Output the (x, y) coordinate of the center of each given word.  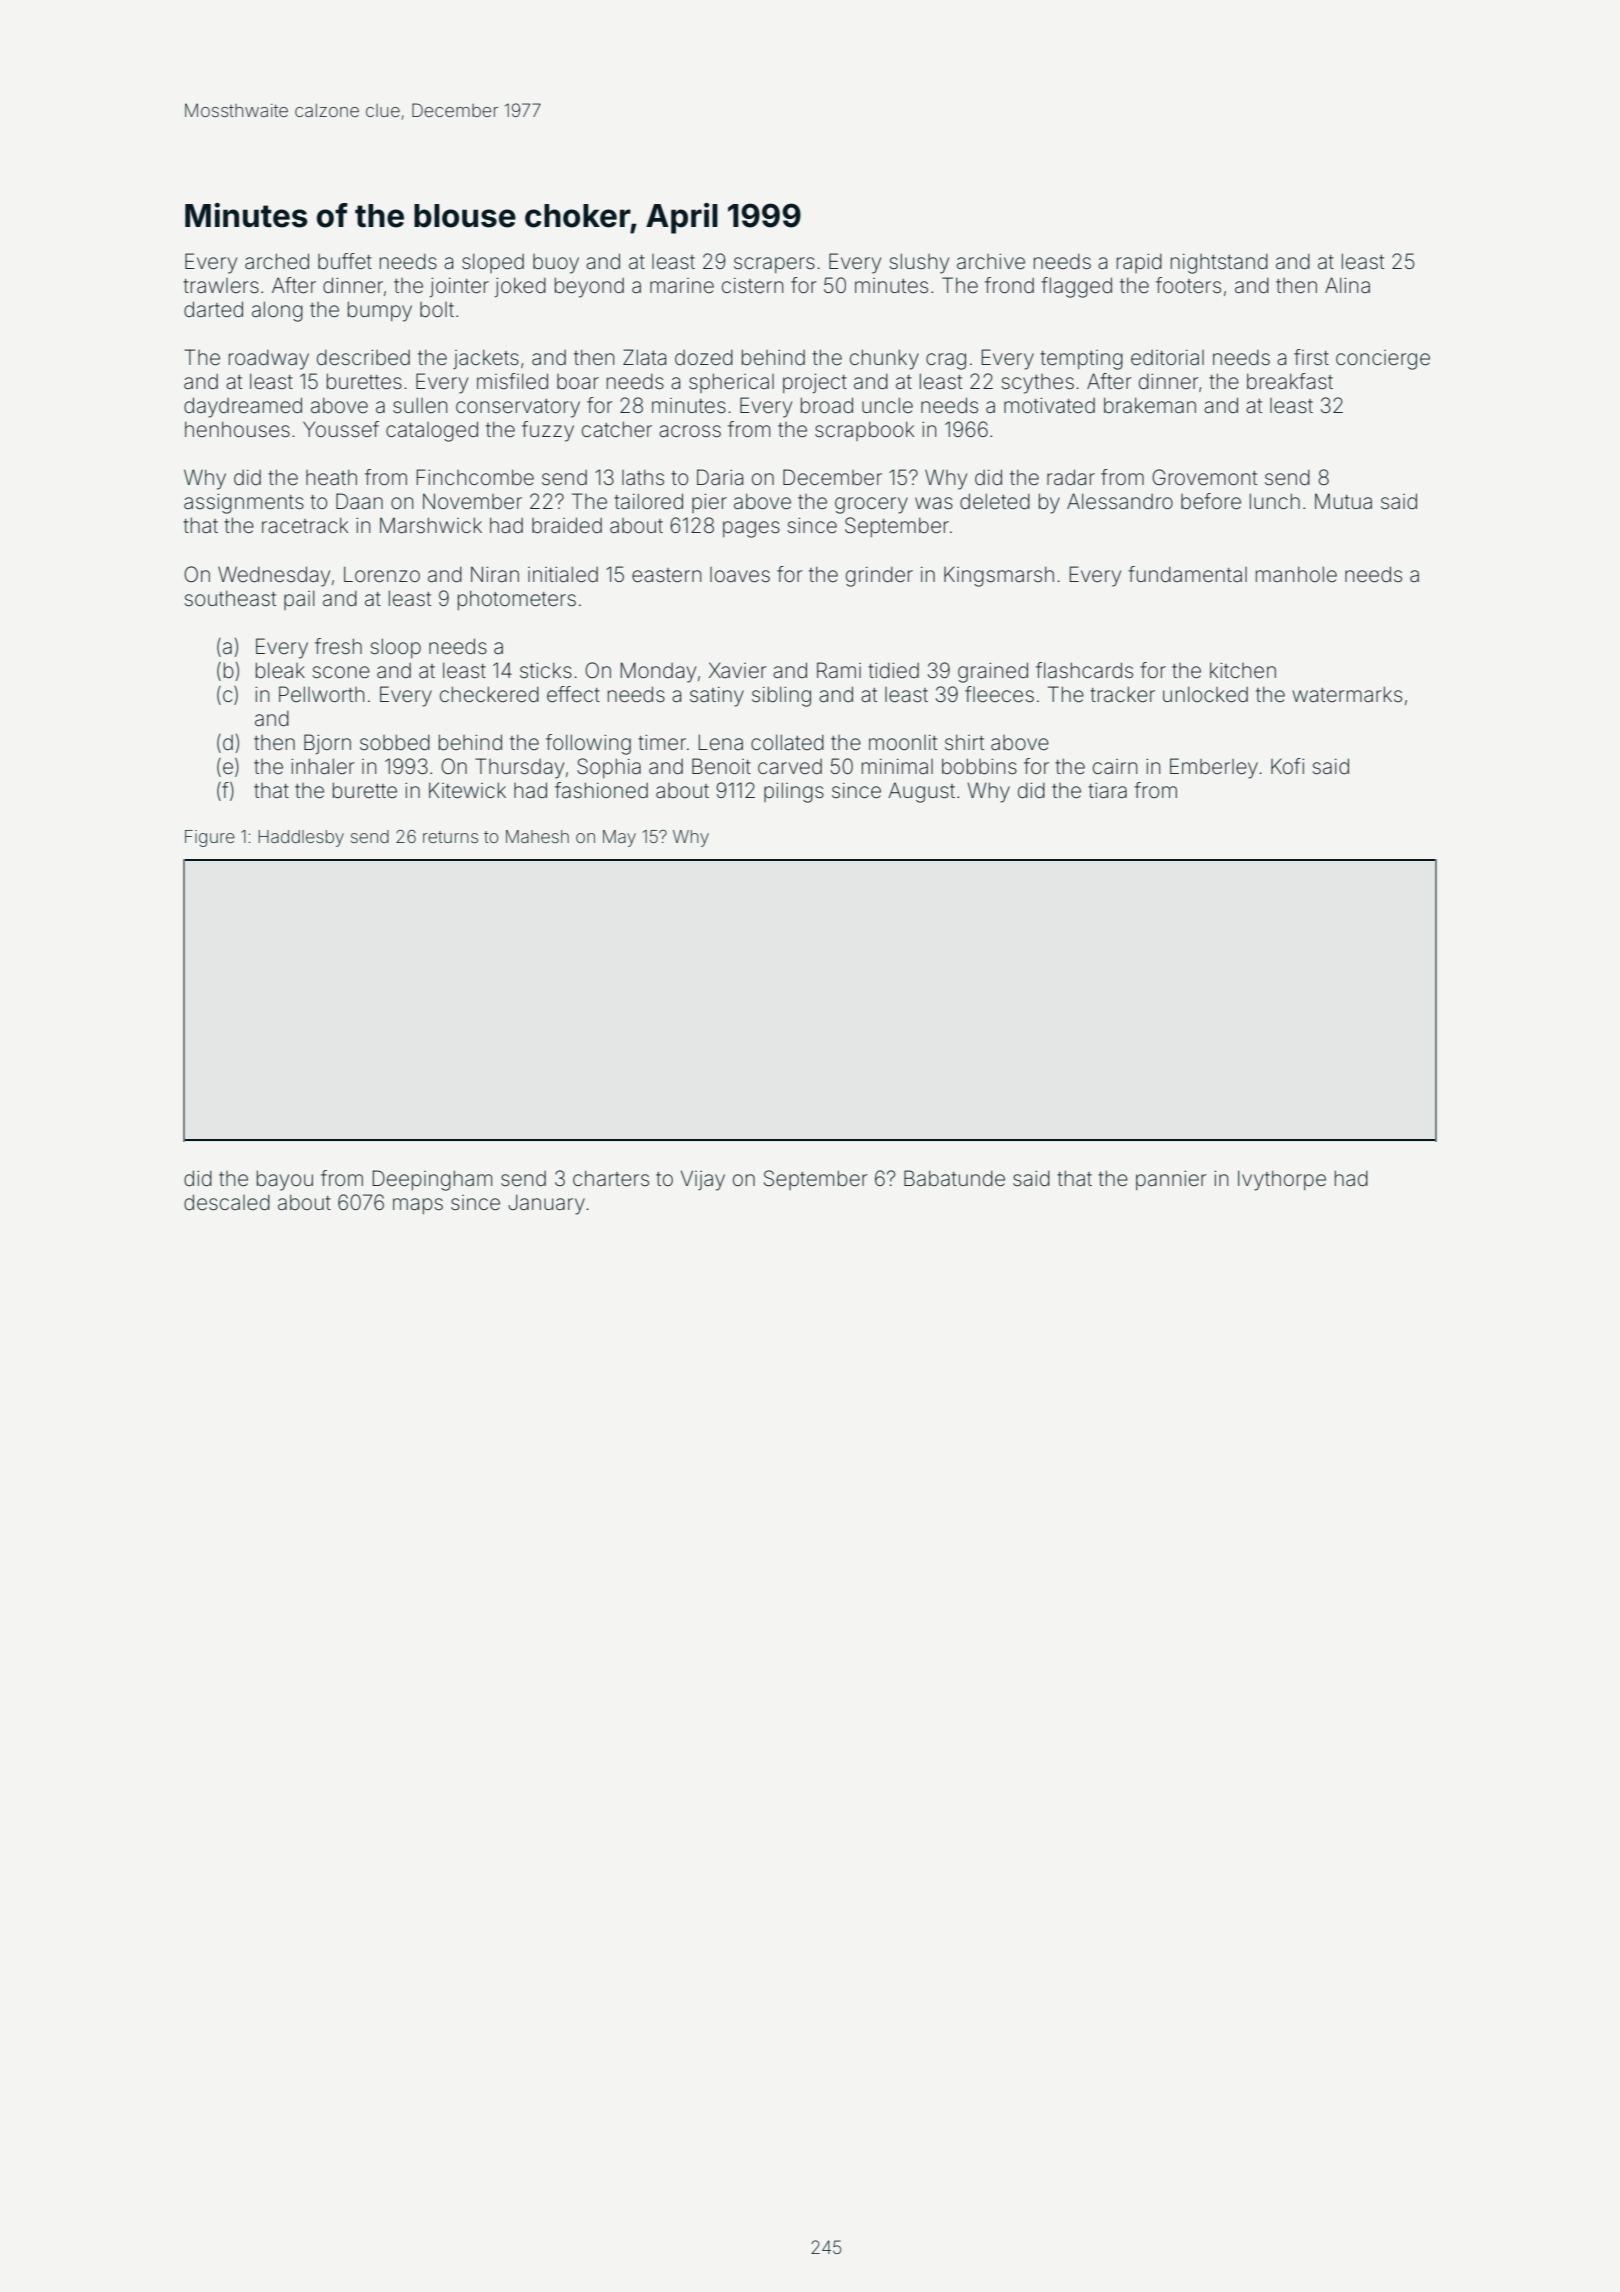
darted (213, 309)
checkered (489, 694)
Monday (658, 672)
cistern (752, 286)
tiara (1107, 790)
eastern (666, 575)
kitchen (1243, 670)
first (1311, 357)
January (546, 1204)
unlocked (1205, 694)
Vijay (703, 1180)
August (921, 792)
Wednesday (274, 576)
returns (450, 837)
